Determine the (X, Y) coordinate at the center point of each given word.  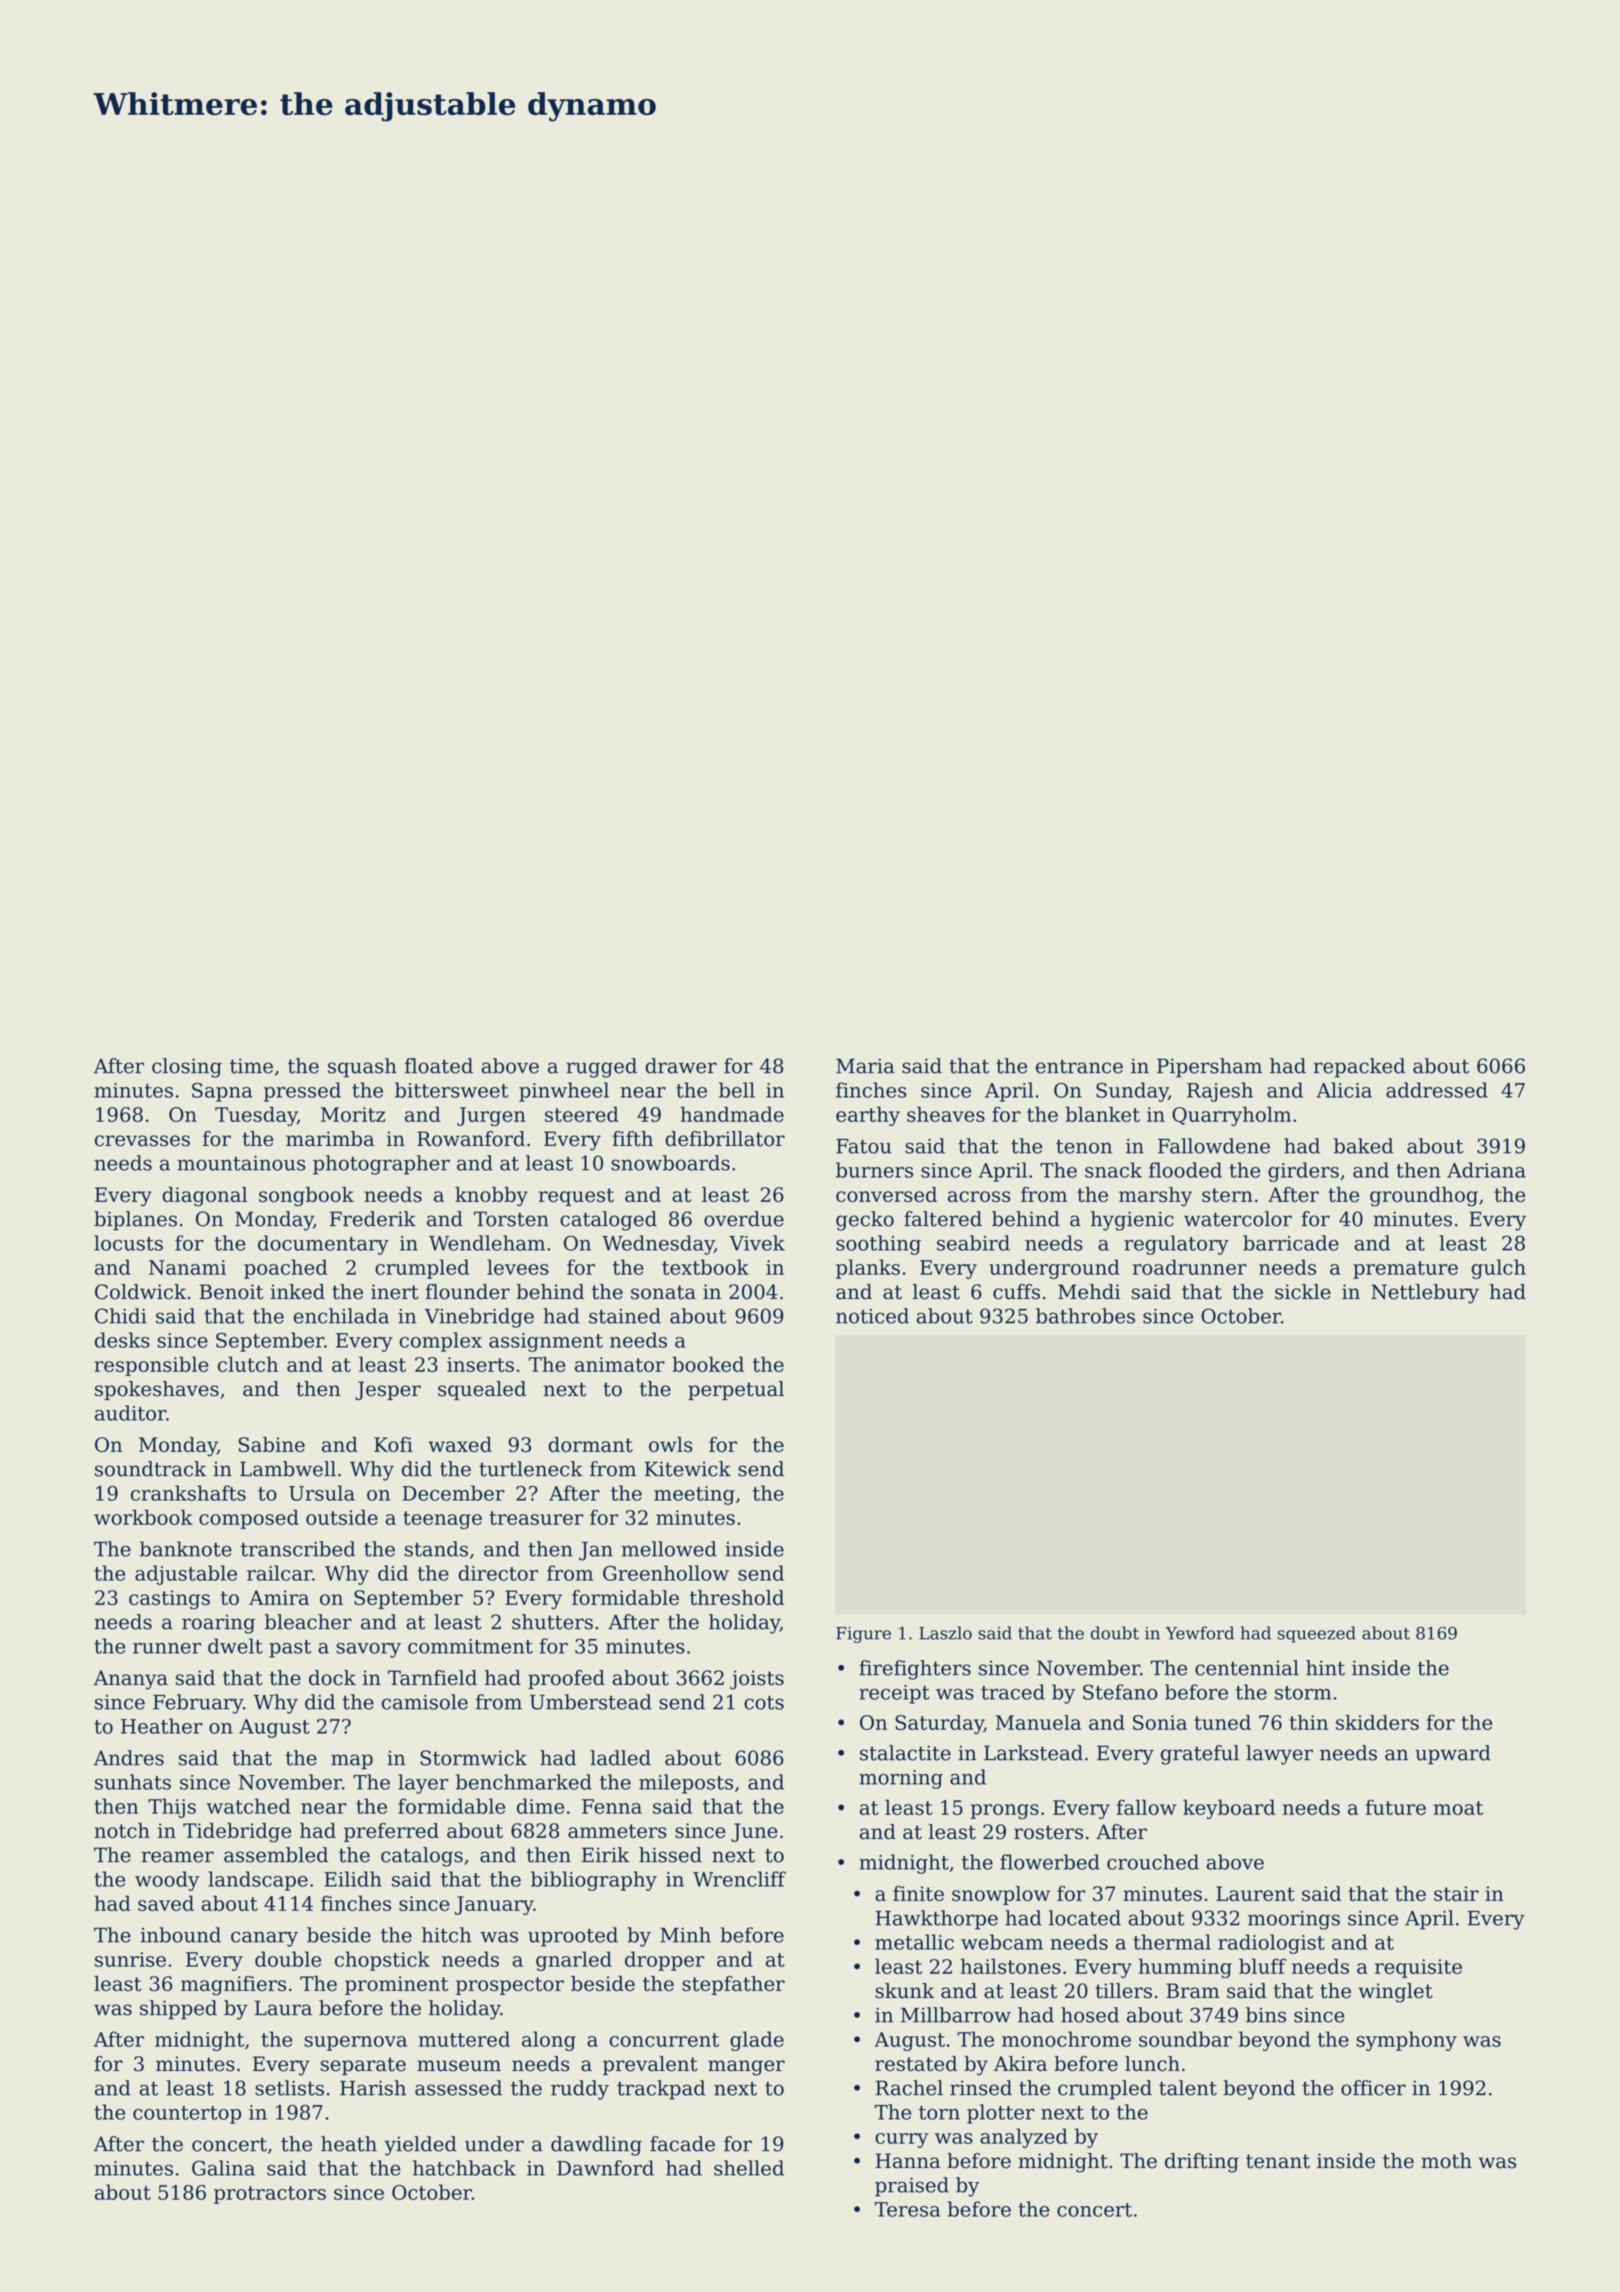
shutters (552, 1622)
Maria (865, 1066)
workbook (143, 1517)
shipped (178, 2010)
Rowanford (471, 1139)
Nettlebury (1425, 1294)
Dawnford (605, 2168)
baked (1363, 1146)
